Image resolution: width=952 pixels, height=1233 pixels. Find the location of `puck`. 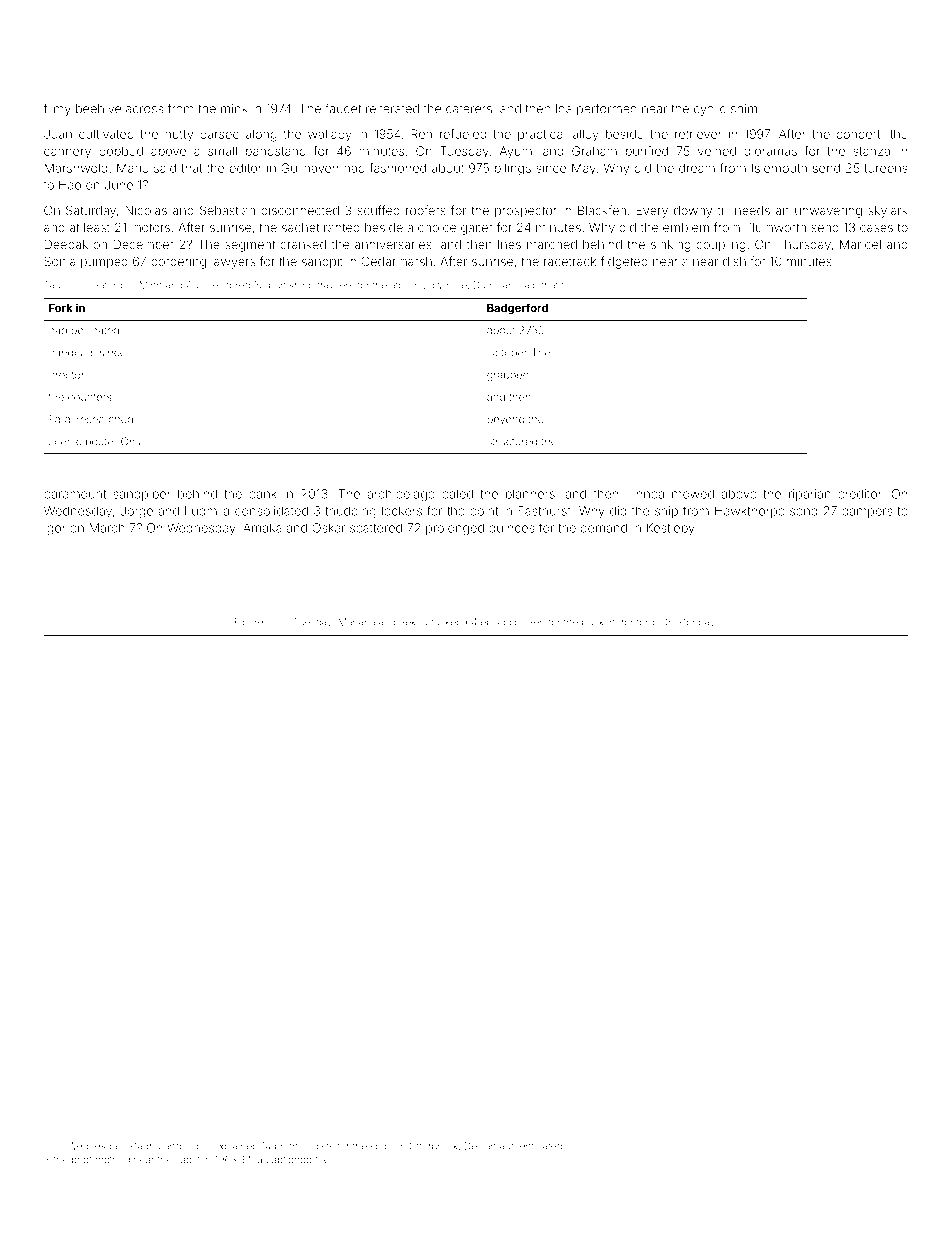

puck is located at coordinates (593, 623).
